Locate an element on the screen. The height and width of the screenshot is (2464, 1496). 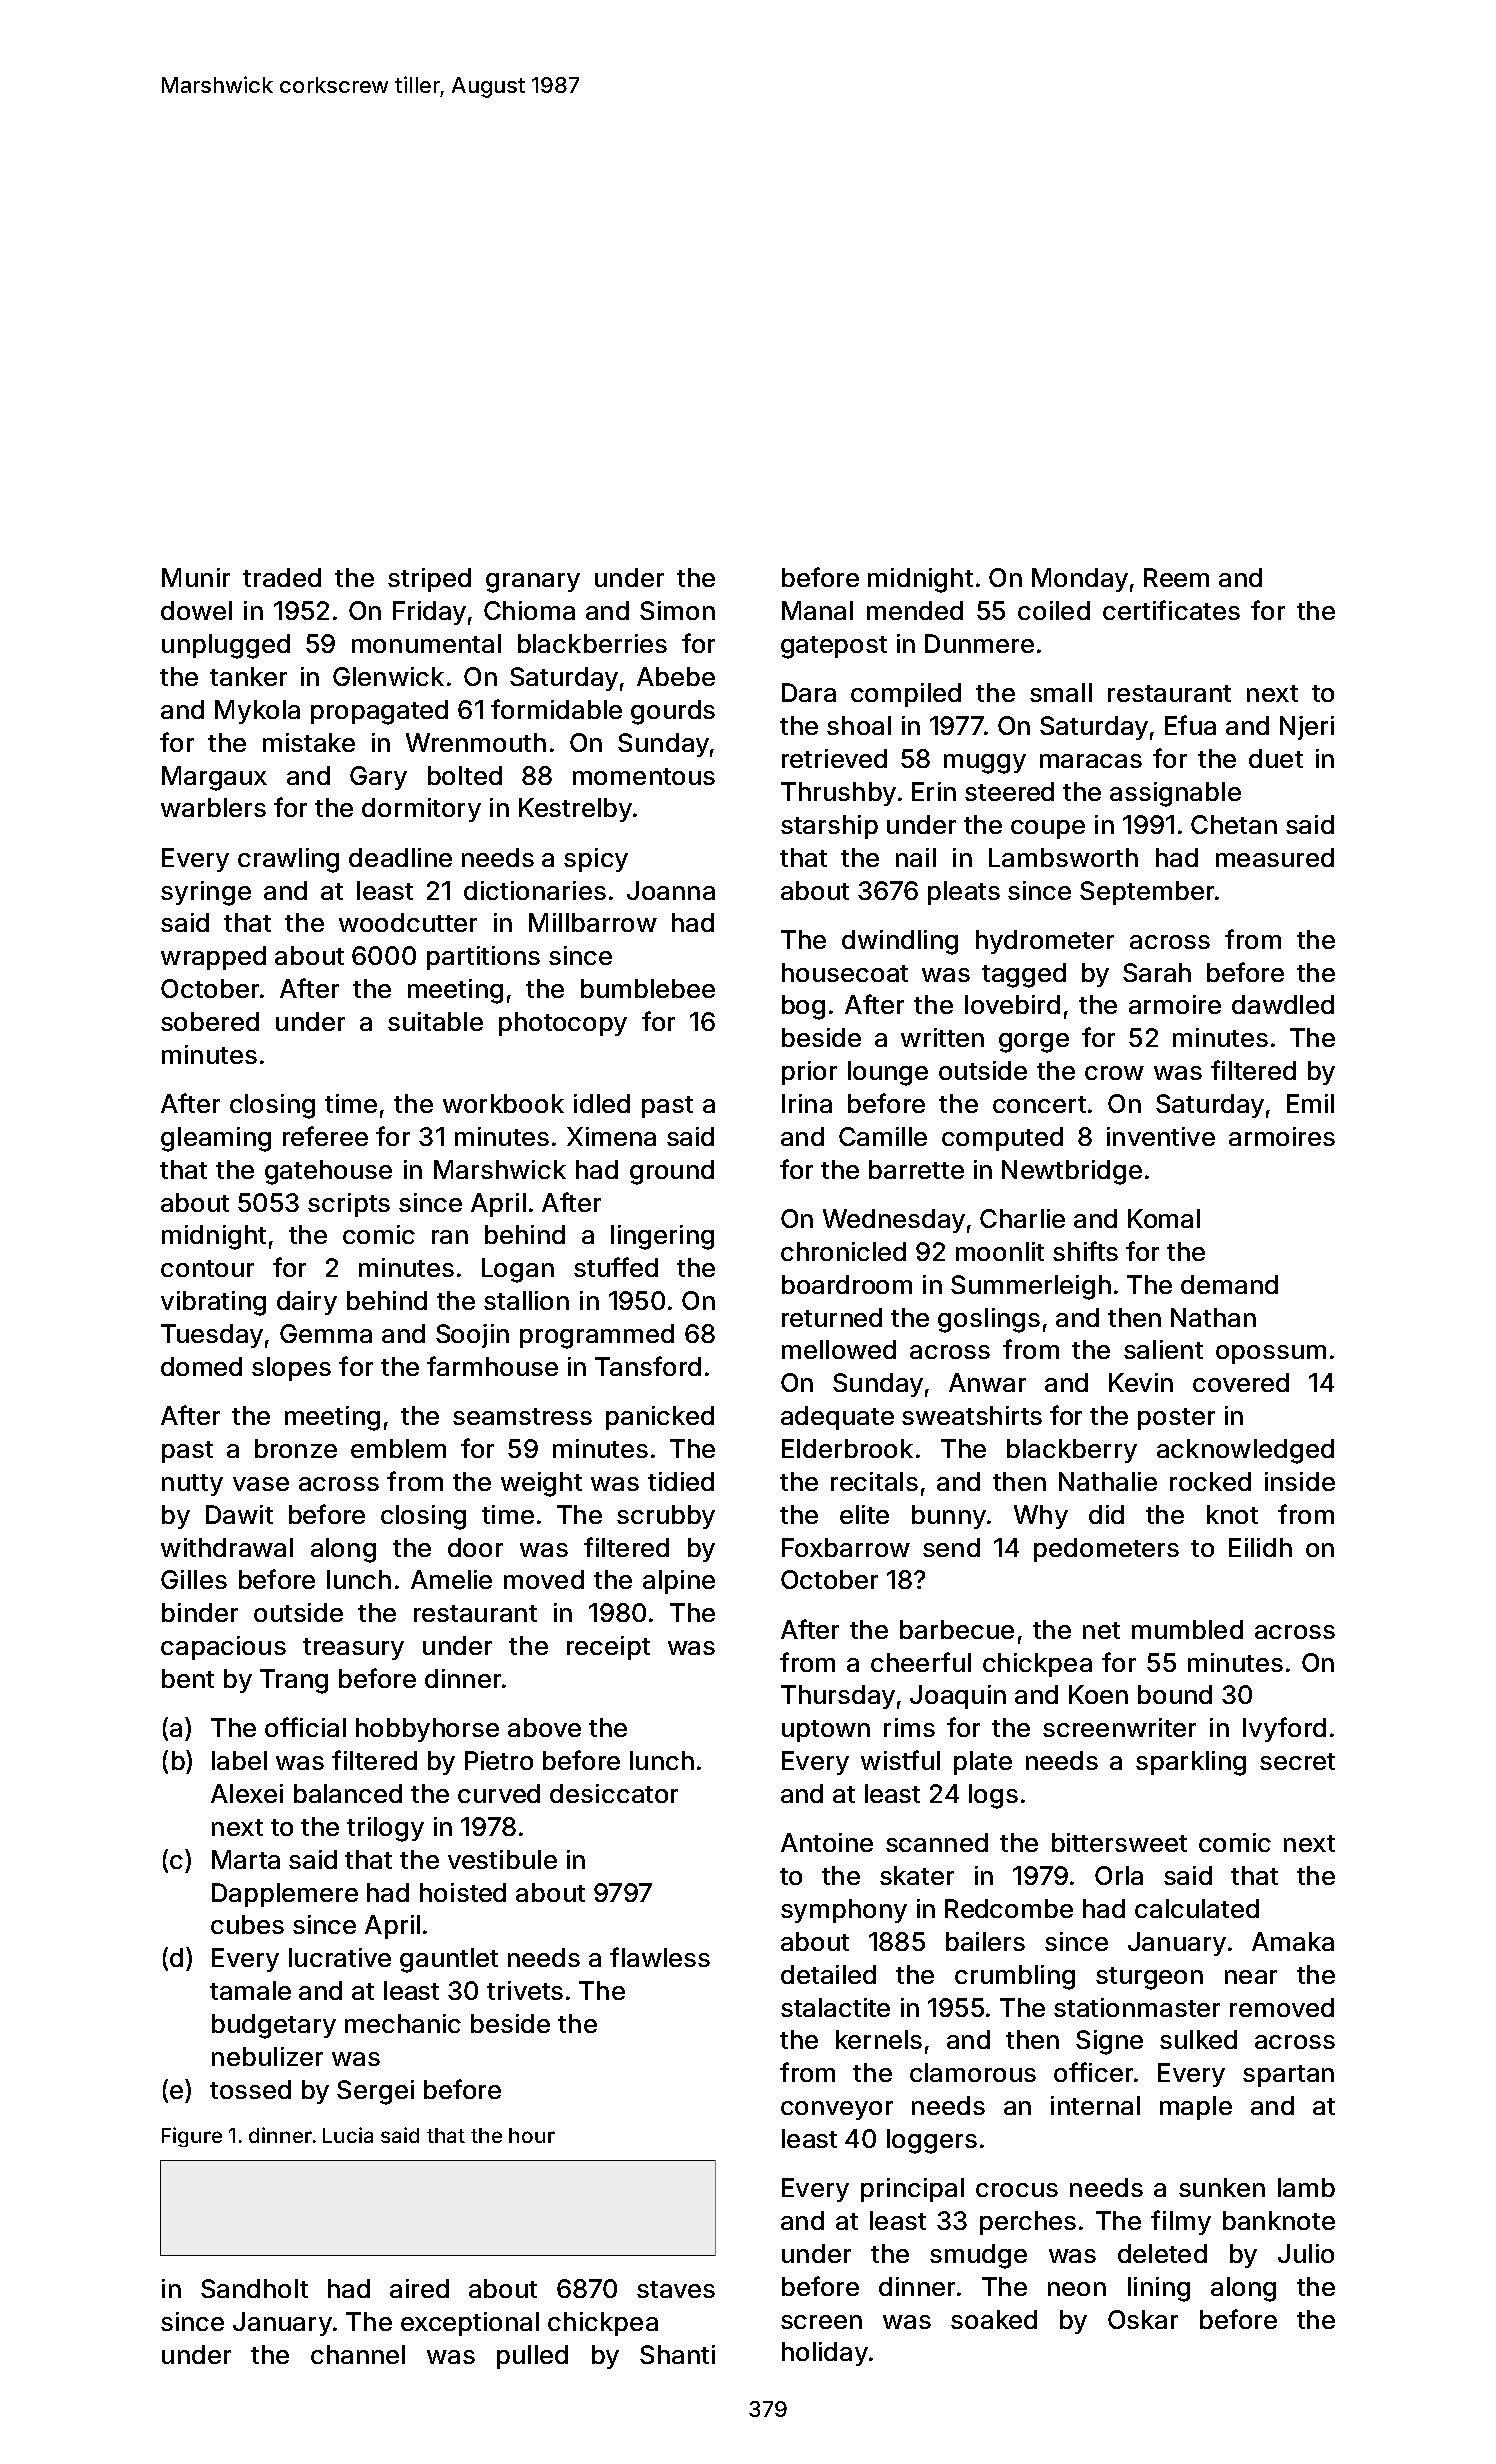
panicked is located at coordinates (660, 1418).
